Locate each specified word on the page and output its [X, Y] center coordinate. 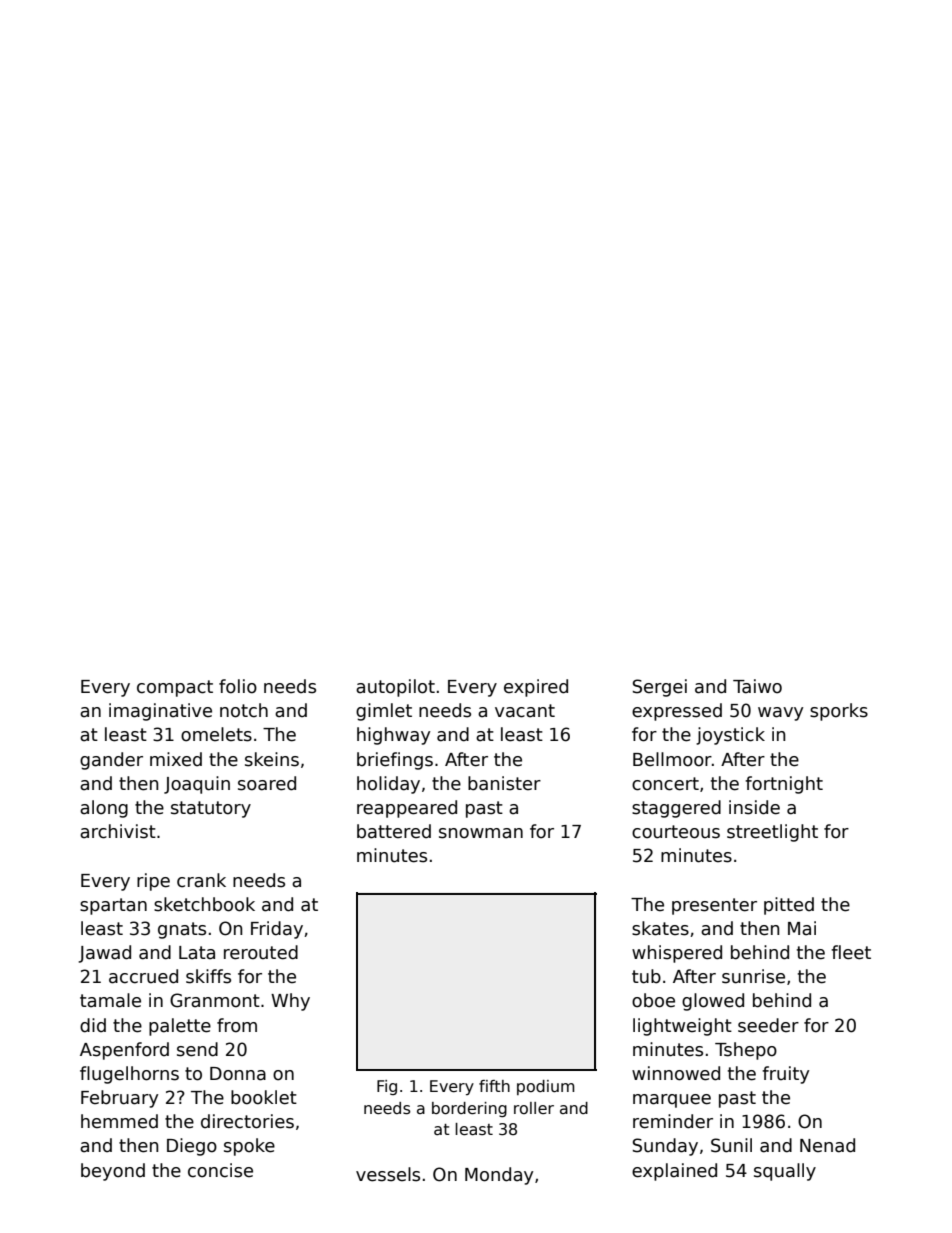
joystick [730, 736]
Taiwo [757, 686]
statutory [211, 809]
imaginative [160, 712]
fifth [494, 1086]
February [119, 1099]
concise [220, 1170]
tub [646, 976]
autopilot [395, 688]
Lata [197, 953]
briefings [395, 761]
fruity [785, 1075]
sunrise [753, 976]
